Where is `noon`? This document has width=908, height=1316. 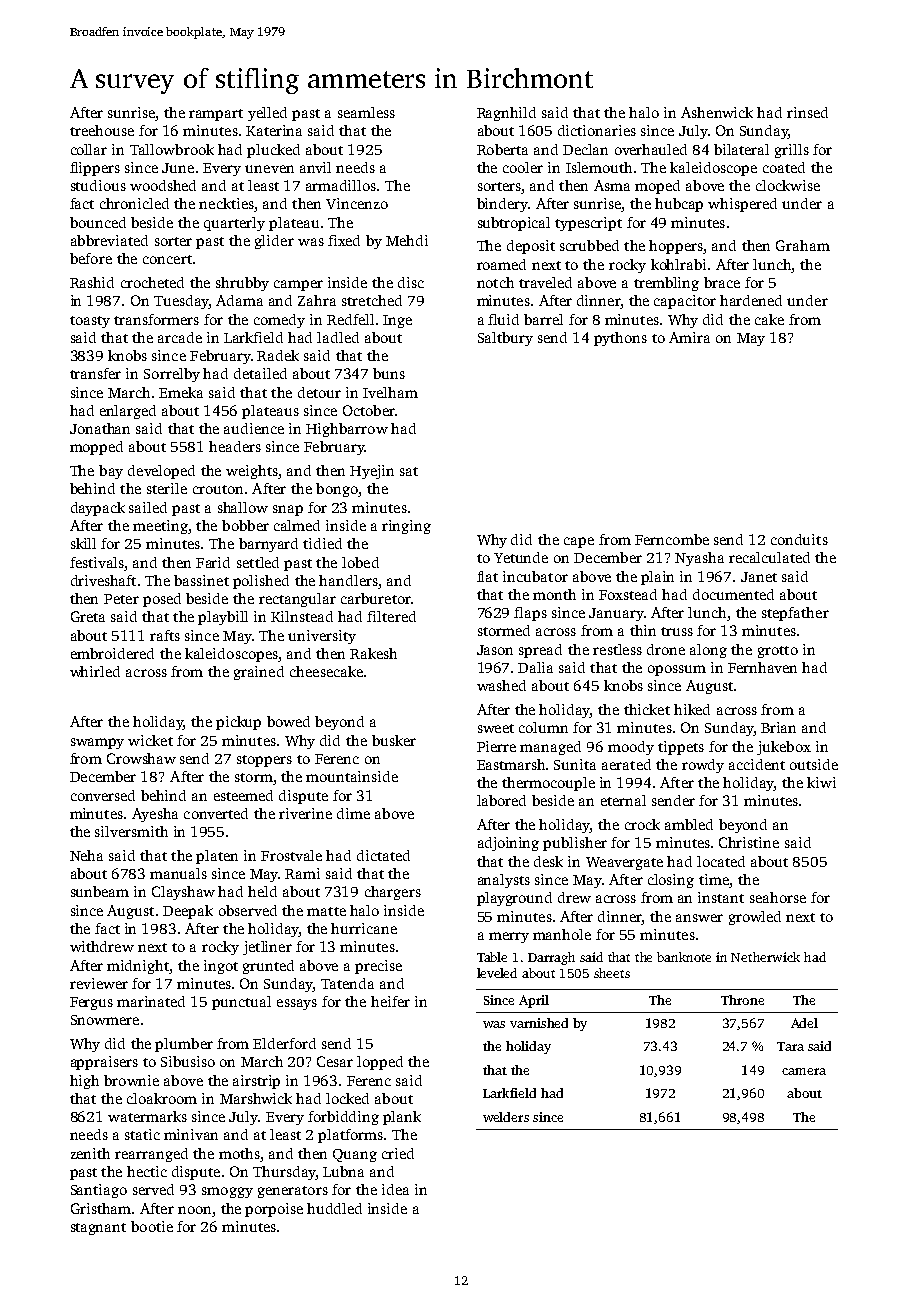 noon is located at coordinates (194, 1210).
